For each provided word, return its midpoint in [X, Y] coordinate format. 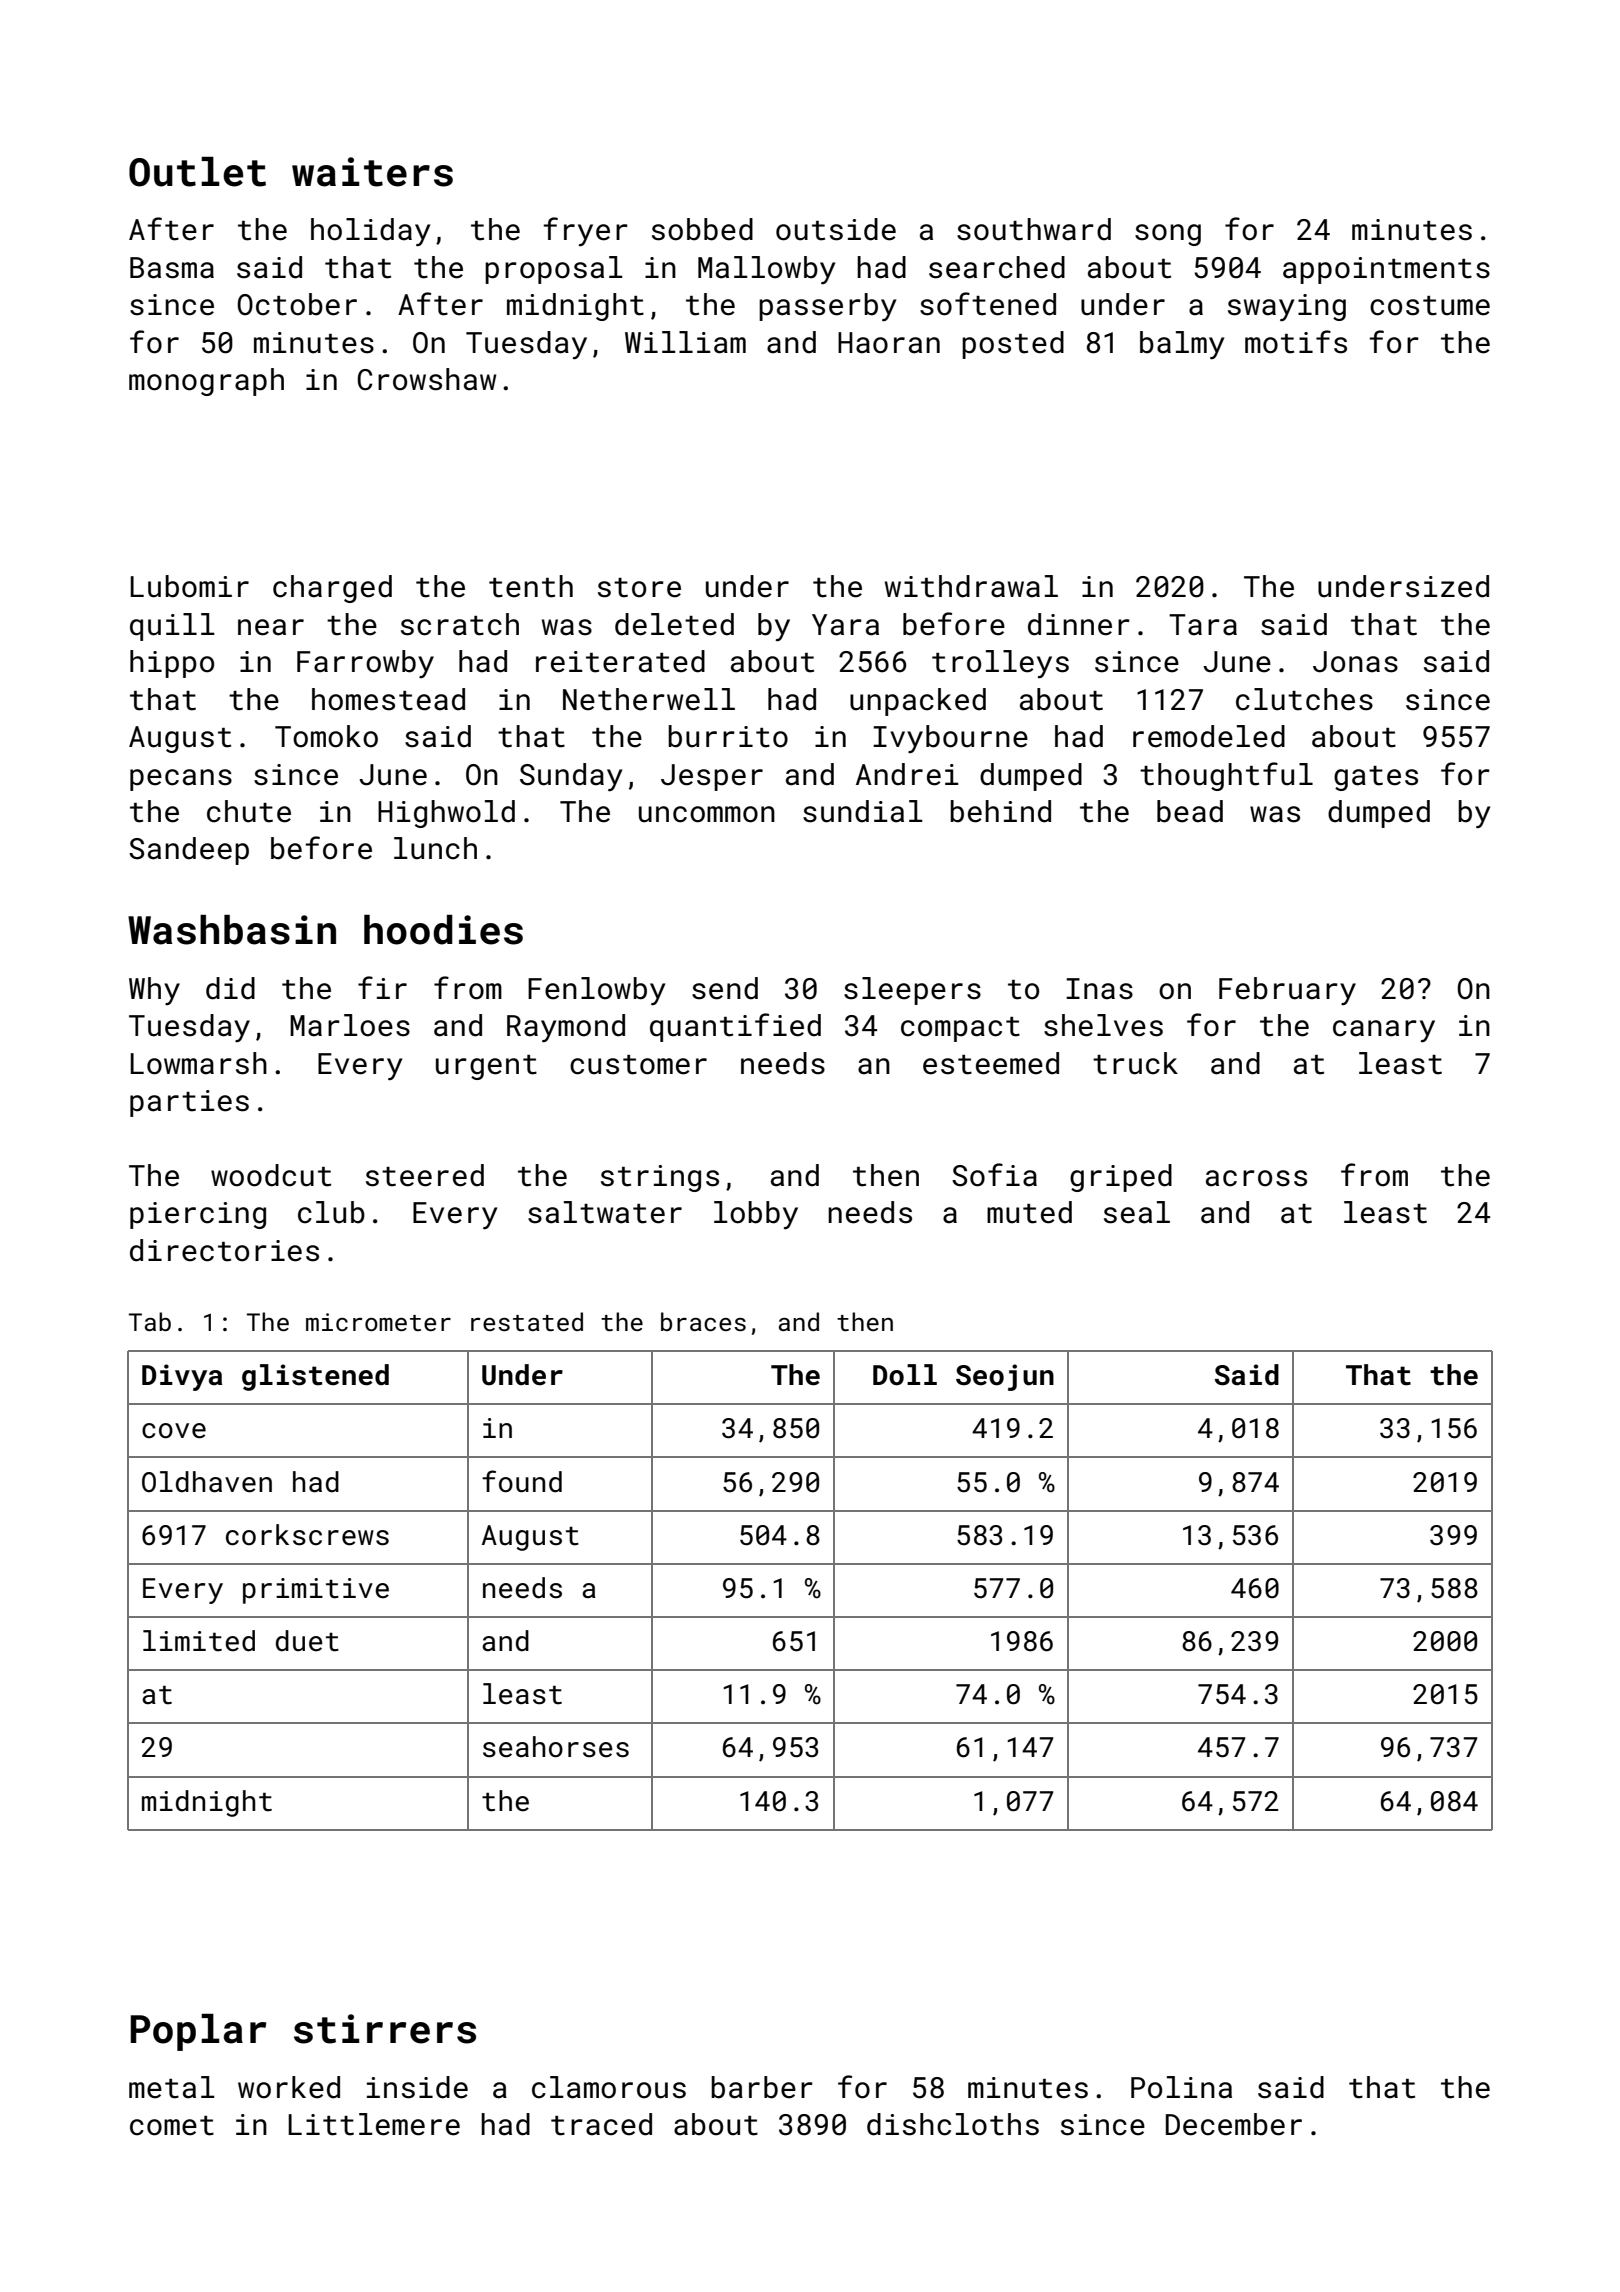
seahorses [556, 1747]
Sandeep [189, 851]
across [1256, 1178]
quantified [735, 1027]
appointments [1386, 270]
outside [836, 229]
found [522, 1481]
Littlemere [374, 2124]
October [297, 304]
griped [1121, 1178]
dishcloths [953, 2124]
